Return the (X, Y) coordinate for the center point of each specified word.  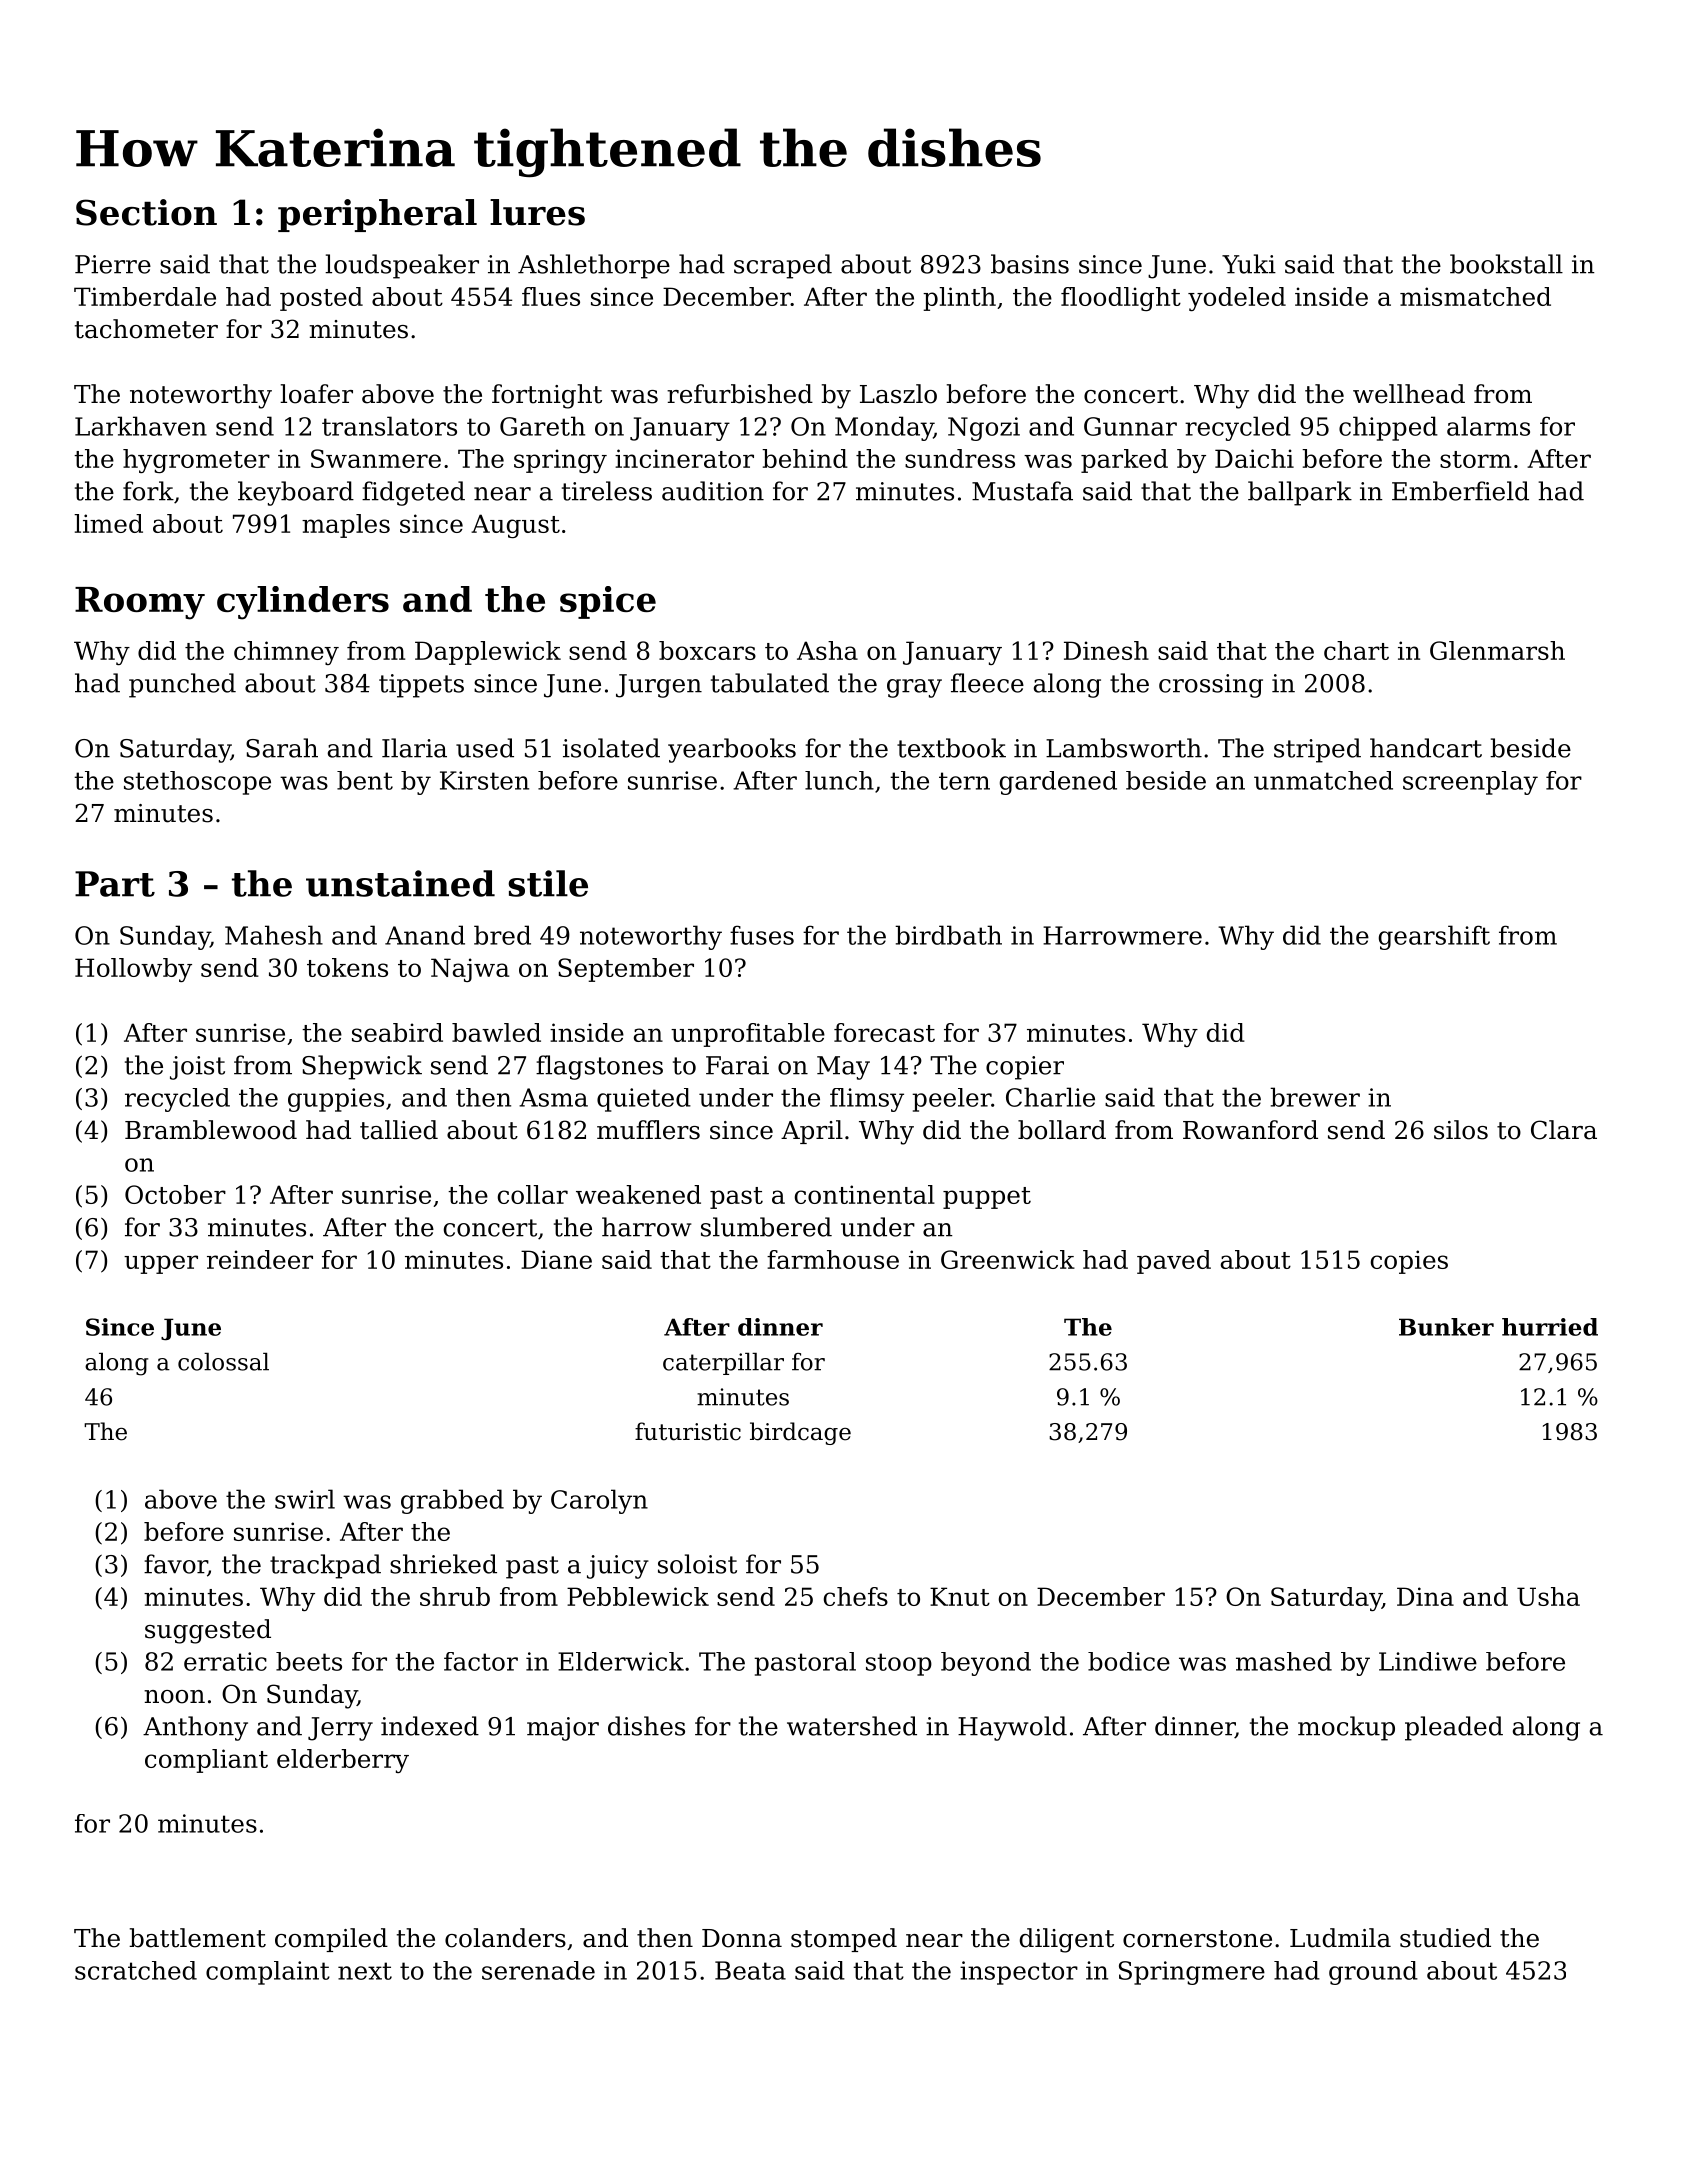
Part (115, 884)
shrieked (443, 1564)
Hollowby (133, 970)
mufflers (648, 1130)
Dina (1425, 1596)
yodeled (1237, 299)
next (365, 1971)
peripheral (377, 215)
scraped (783, 266)
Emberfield (1460, 491)
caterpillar (723, 1364)
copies (1409, 1262)
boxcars (707, 650)
